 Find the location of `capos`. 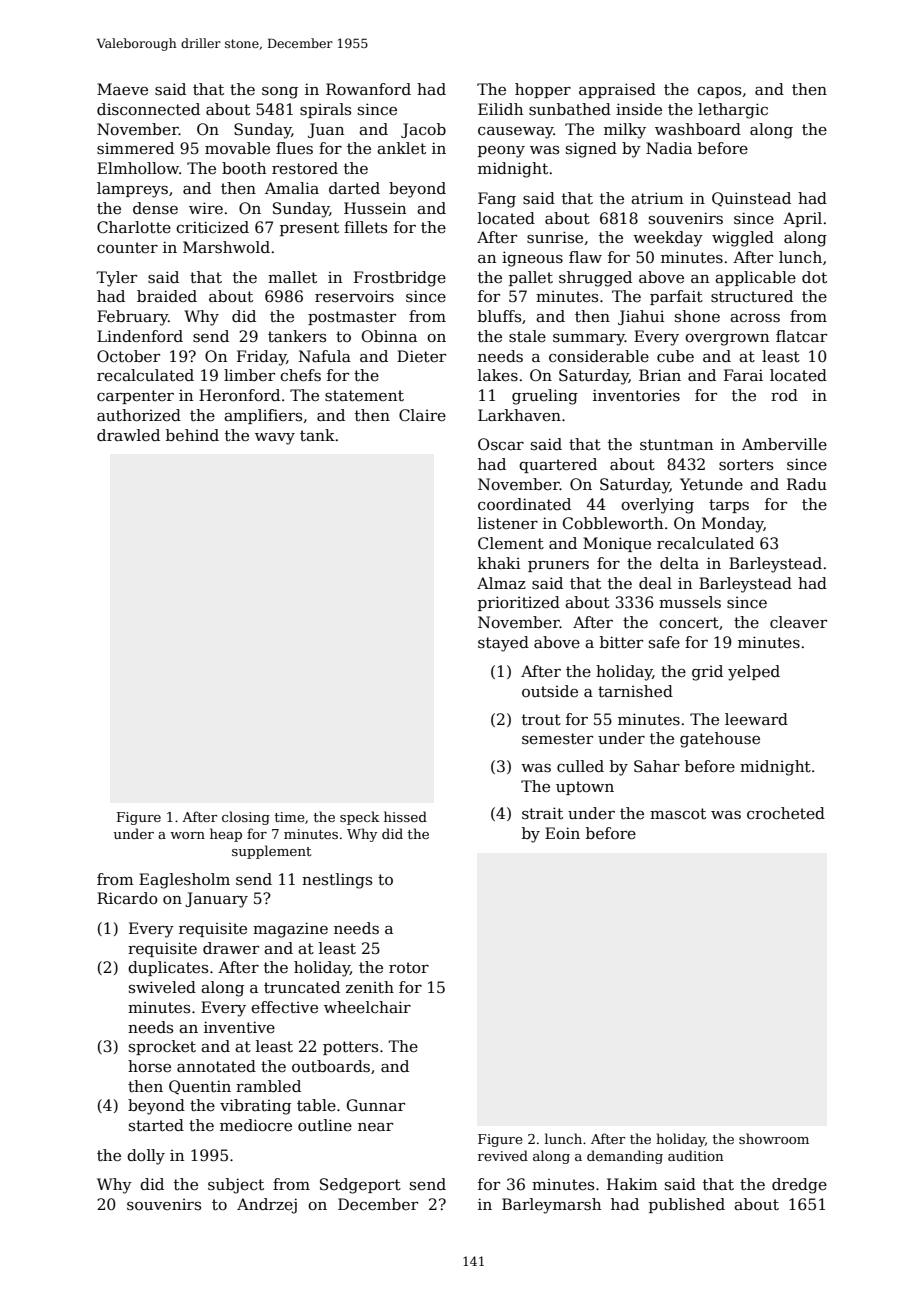

capos is located at coordinates (719, 92).
